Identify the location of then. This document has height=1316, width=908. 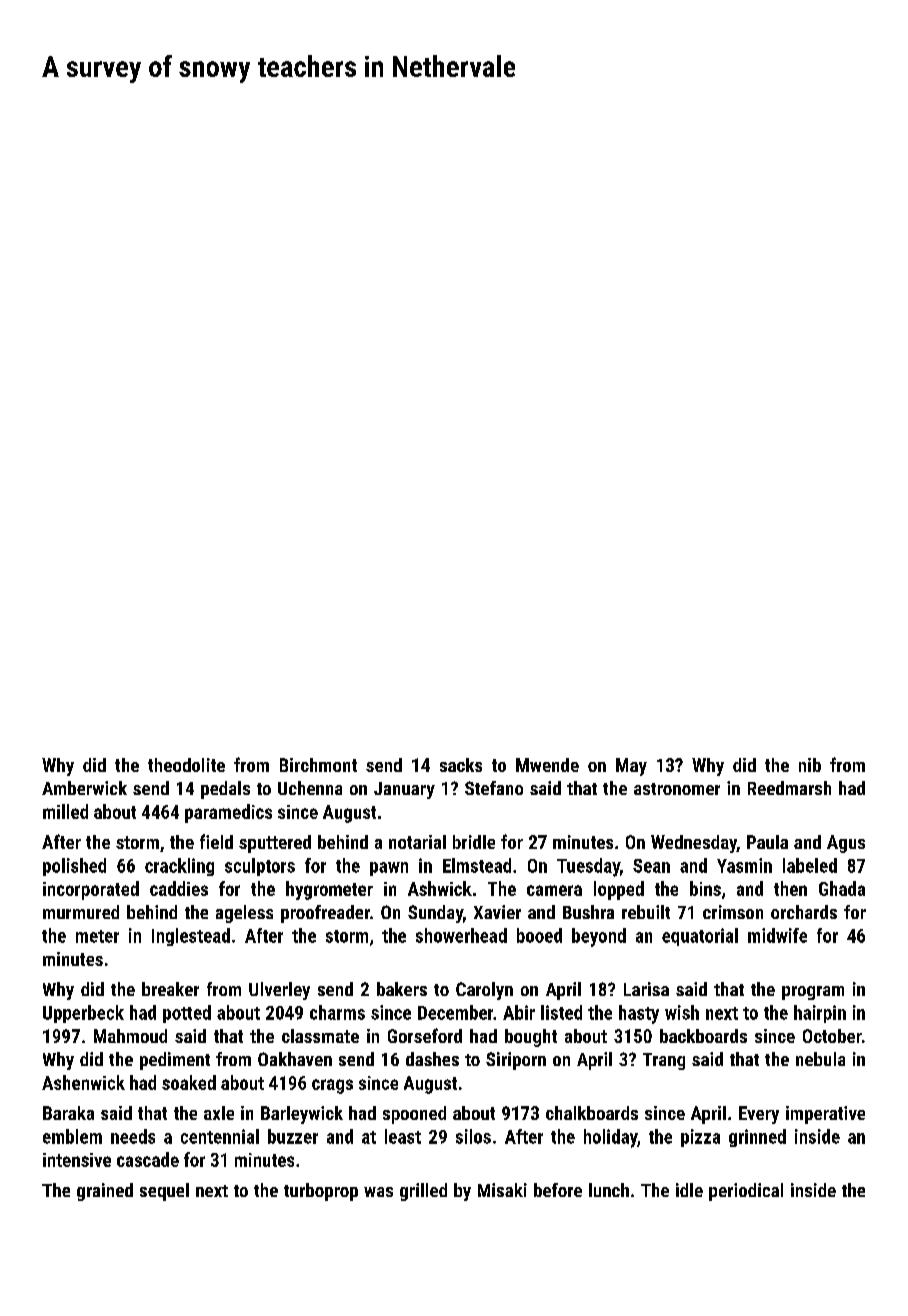
(790, 888).
